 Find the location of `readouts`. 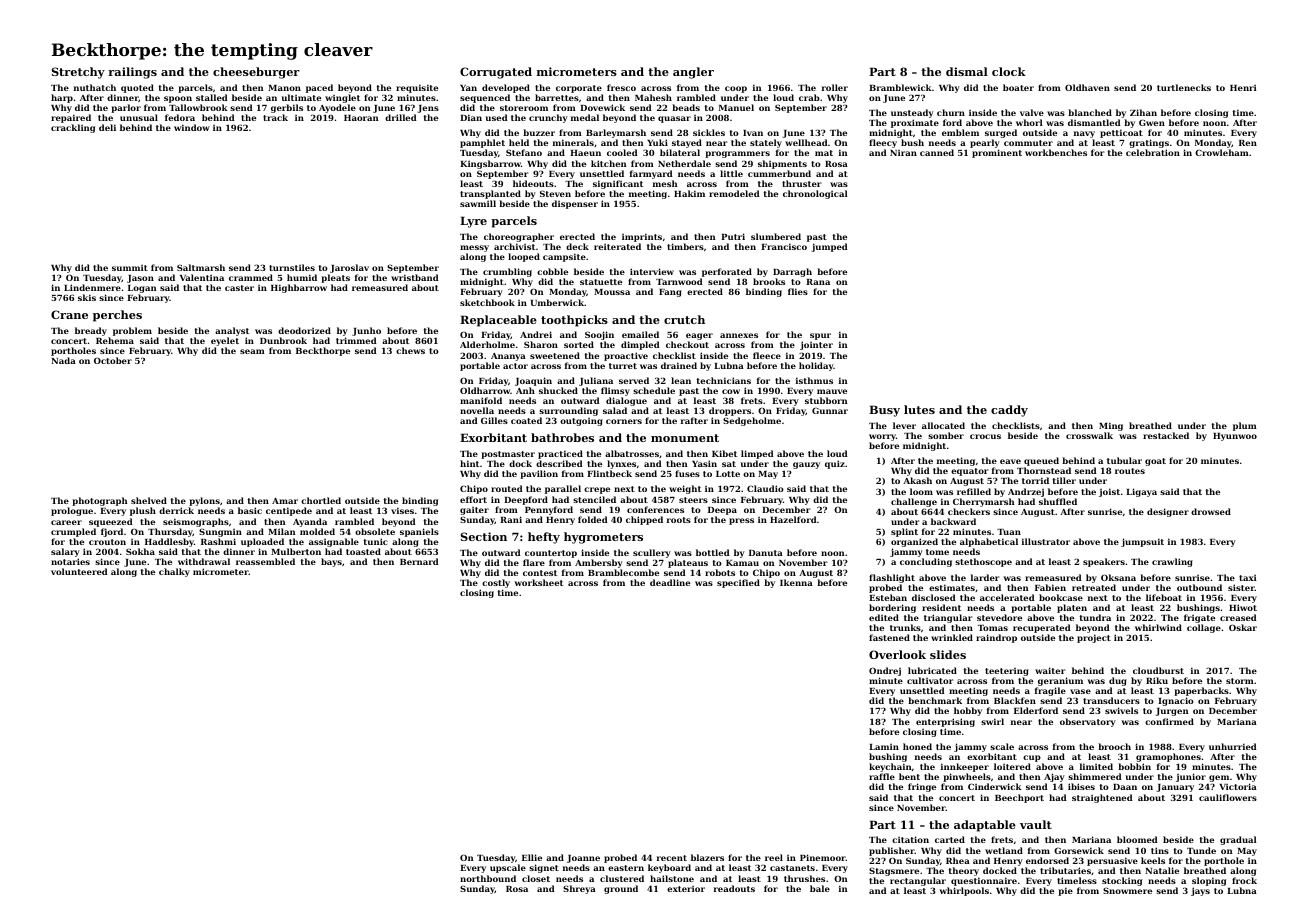

readouts is located at coordinates (734, 888).
